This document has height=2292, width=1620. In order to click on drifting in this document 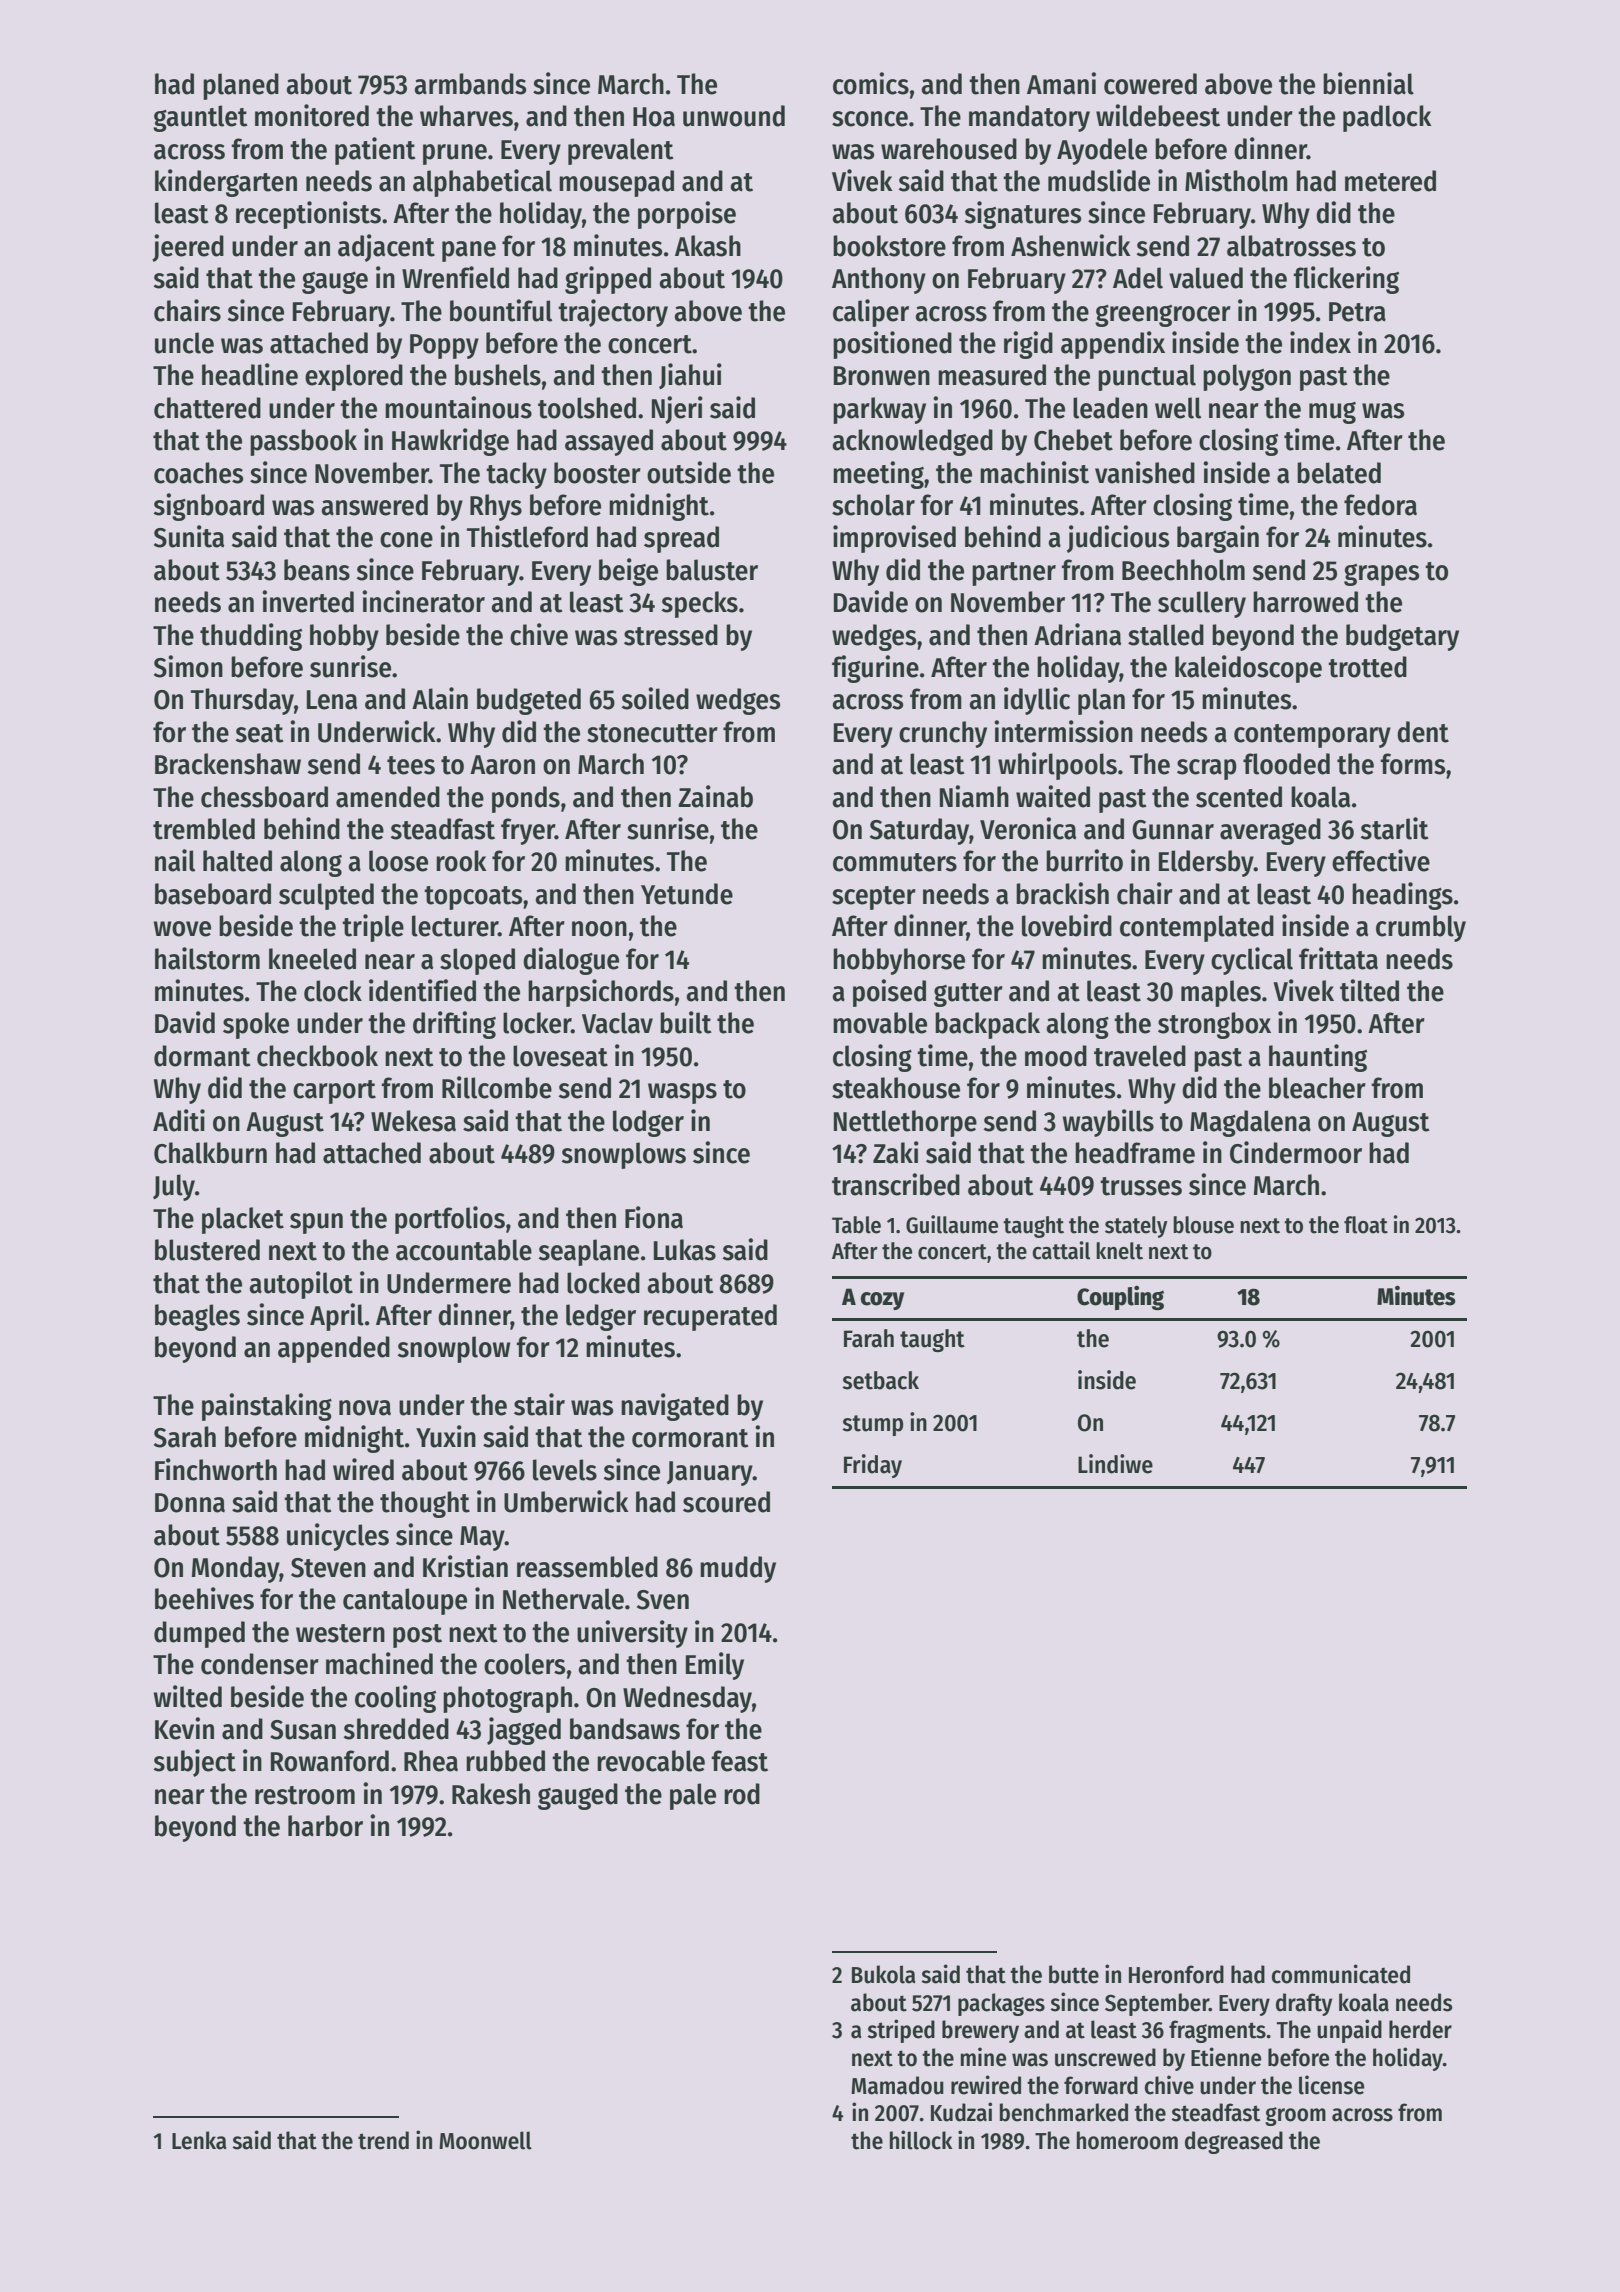, I will do `click(454, 1025)`.
